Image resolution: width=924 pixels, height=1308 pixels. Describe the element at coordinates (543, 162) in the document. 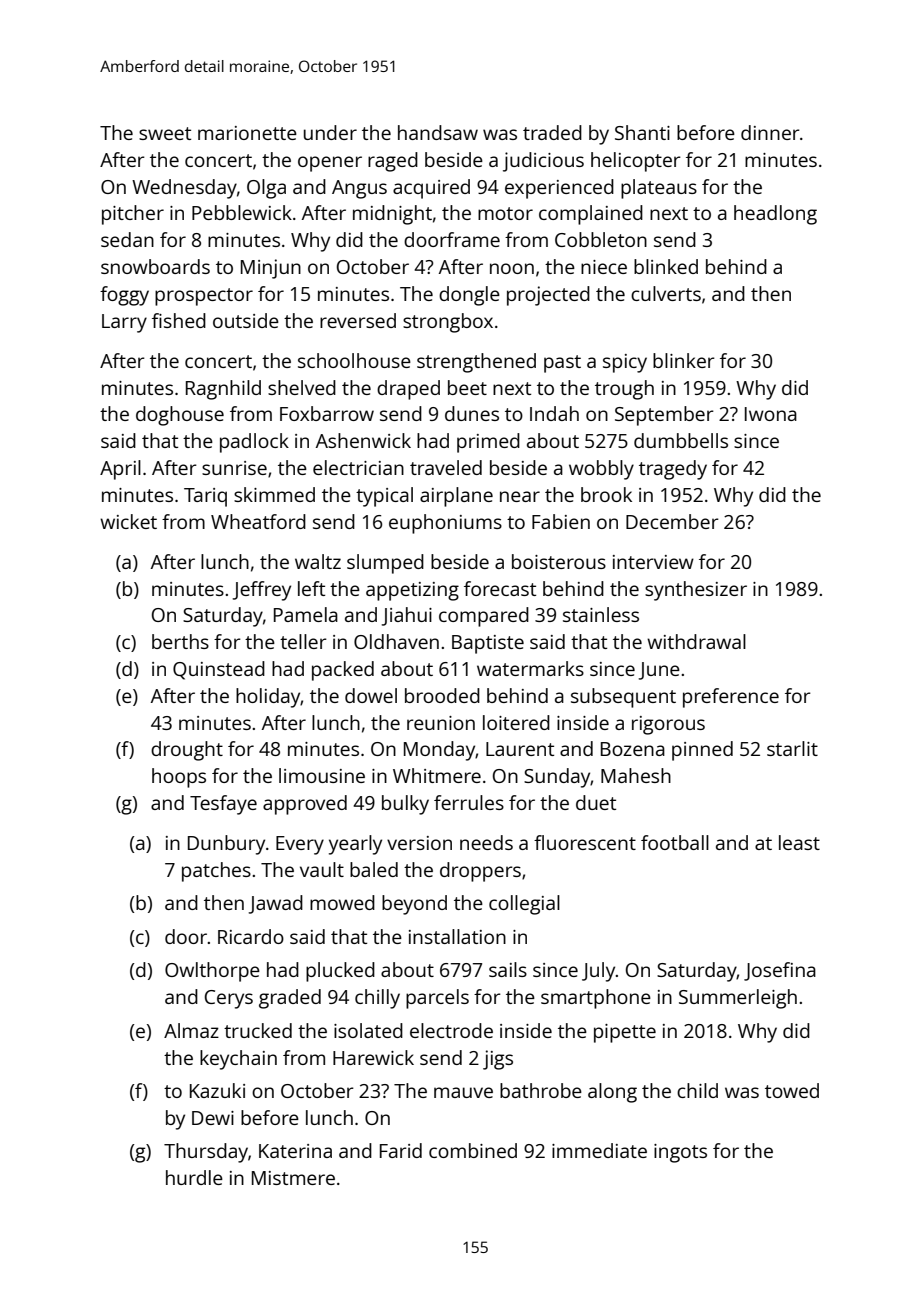

I see `judicious` at that location.
